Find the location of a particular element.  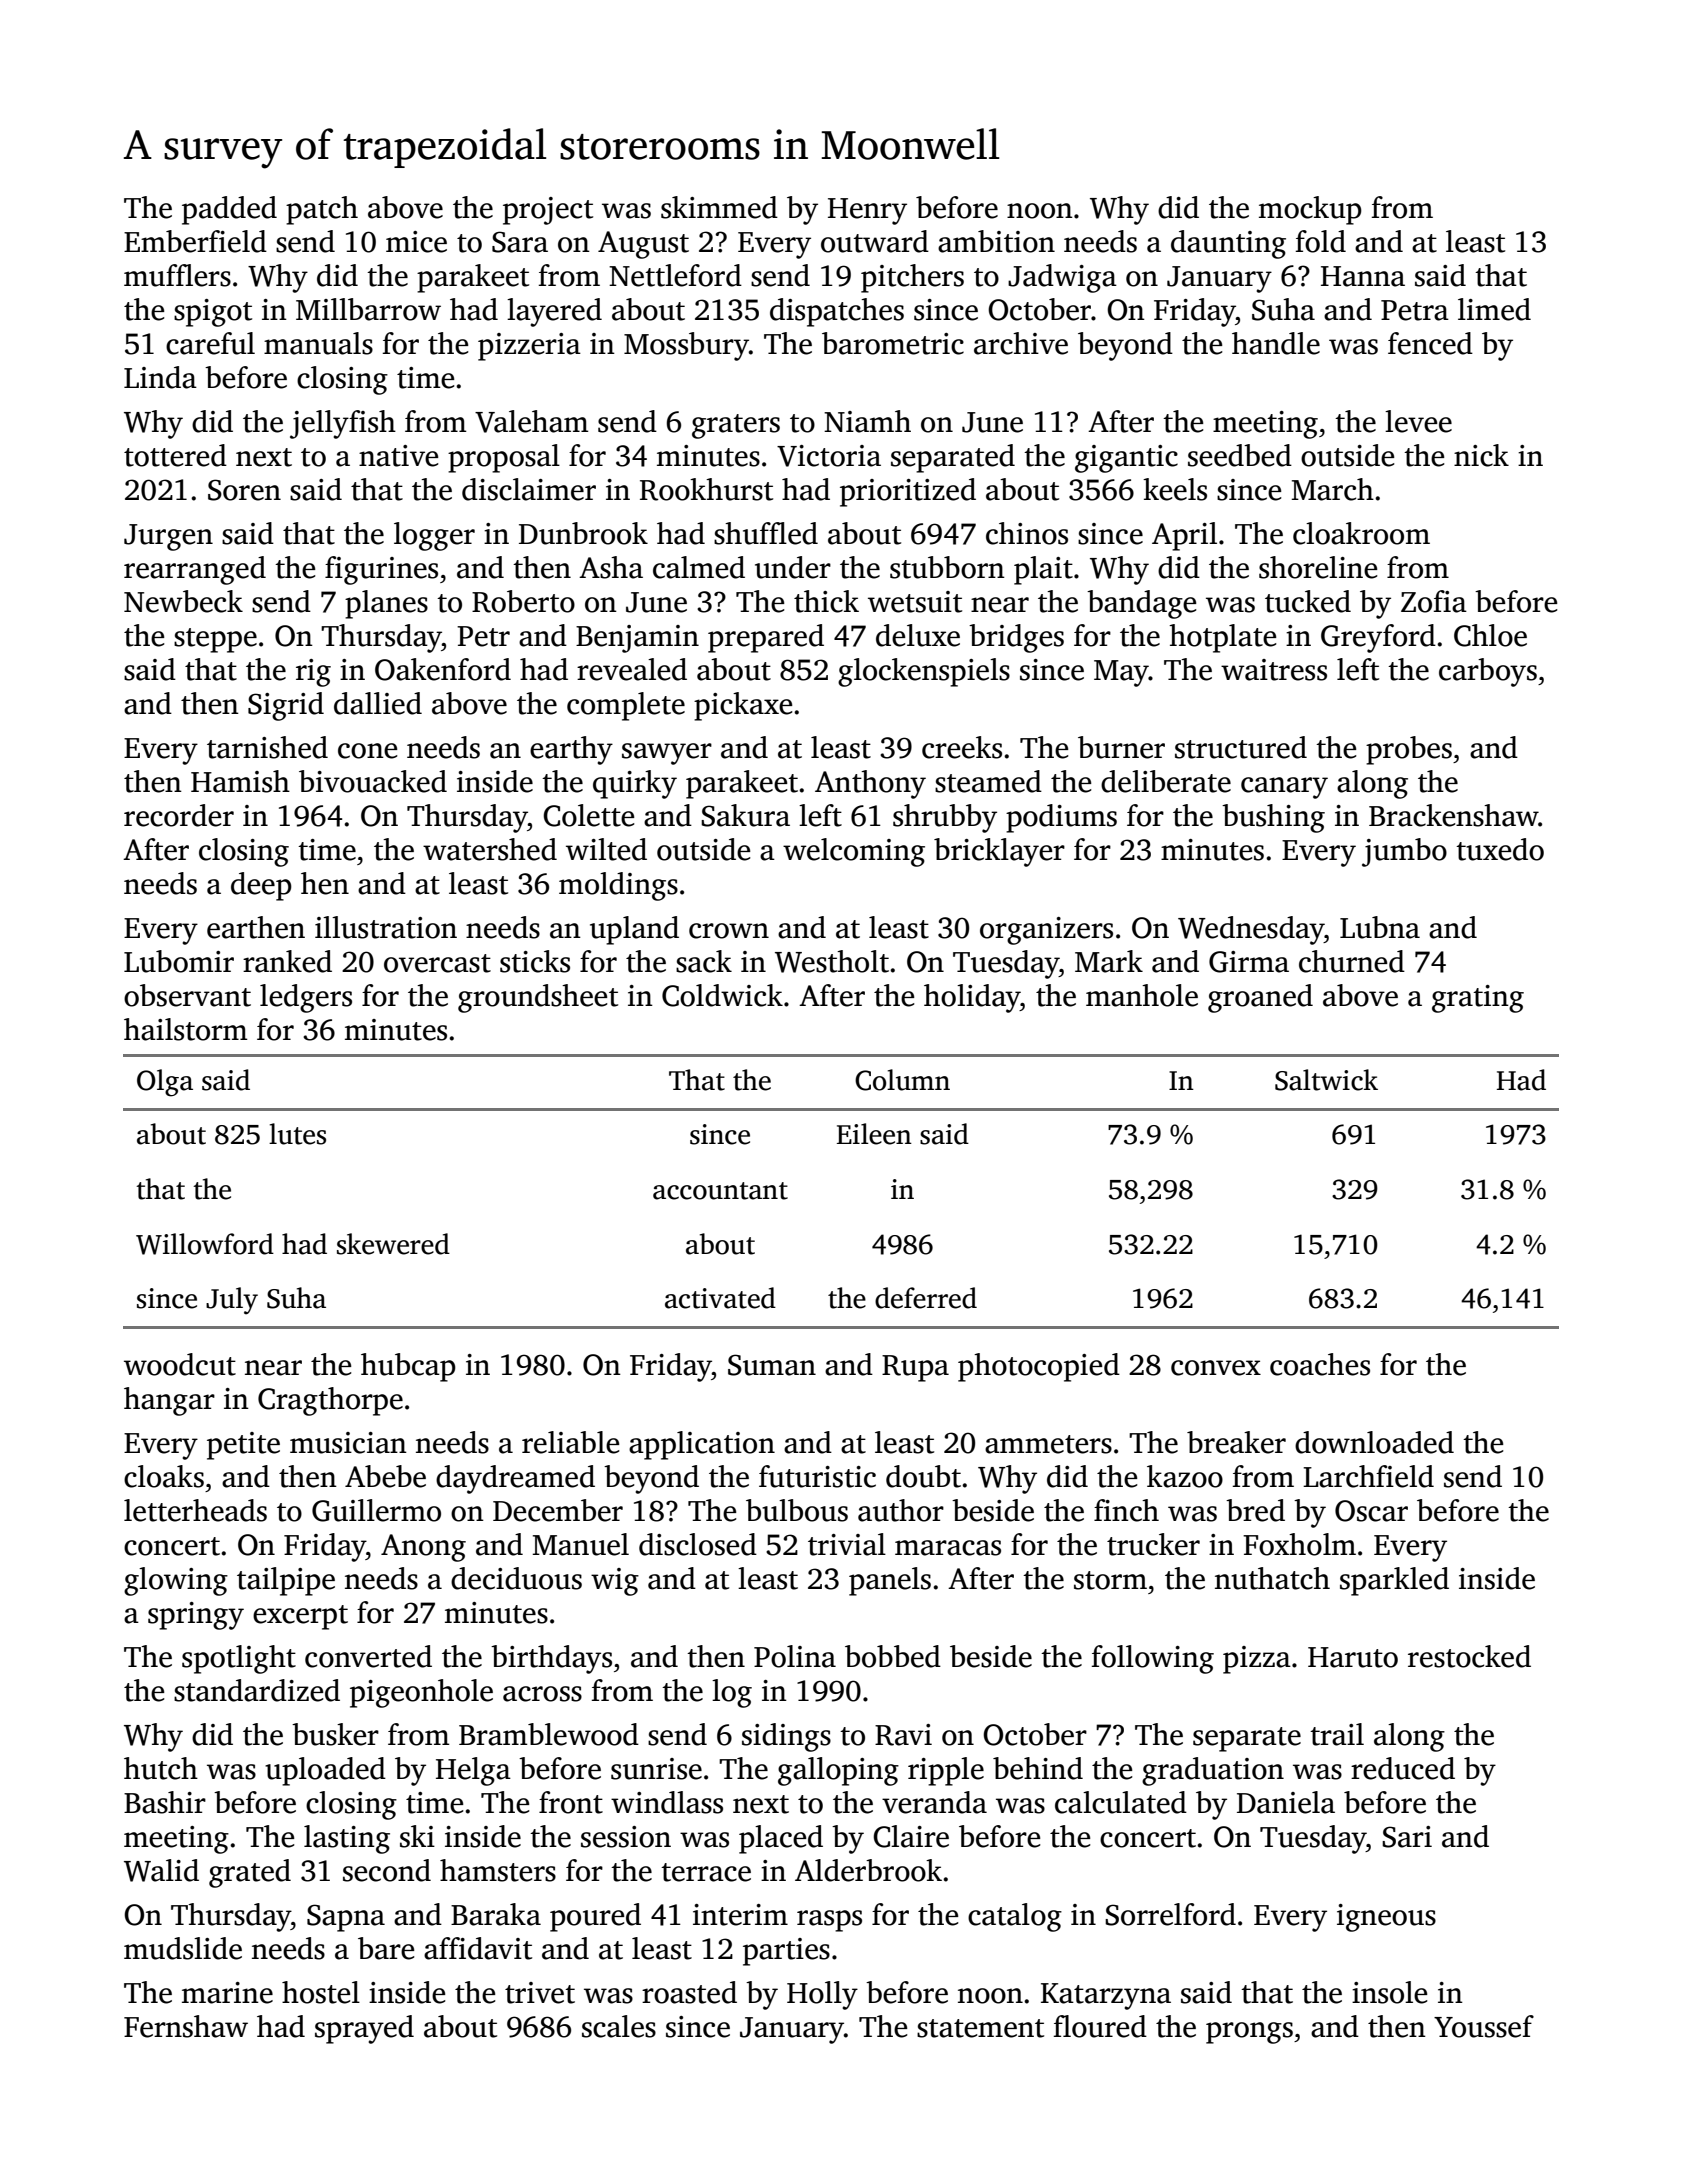

Lubna is located at coordinates (1380, 927).
